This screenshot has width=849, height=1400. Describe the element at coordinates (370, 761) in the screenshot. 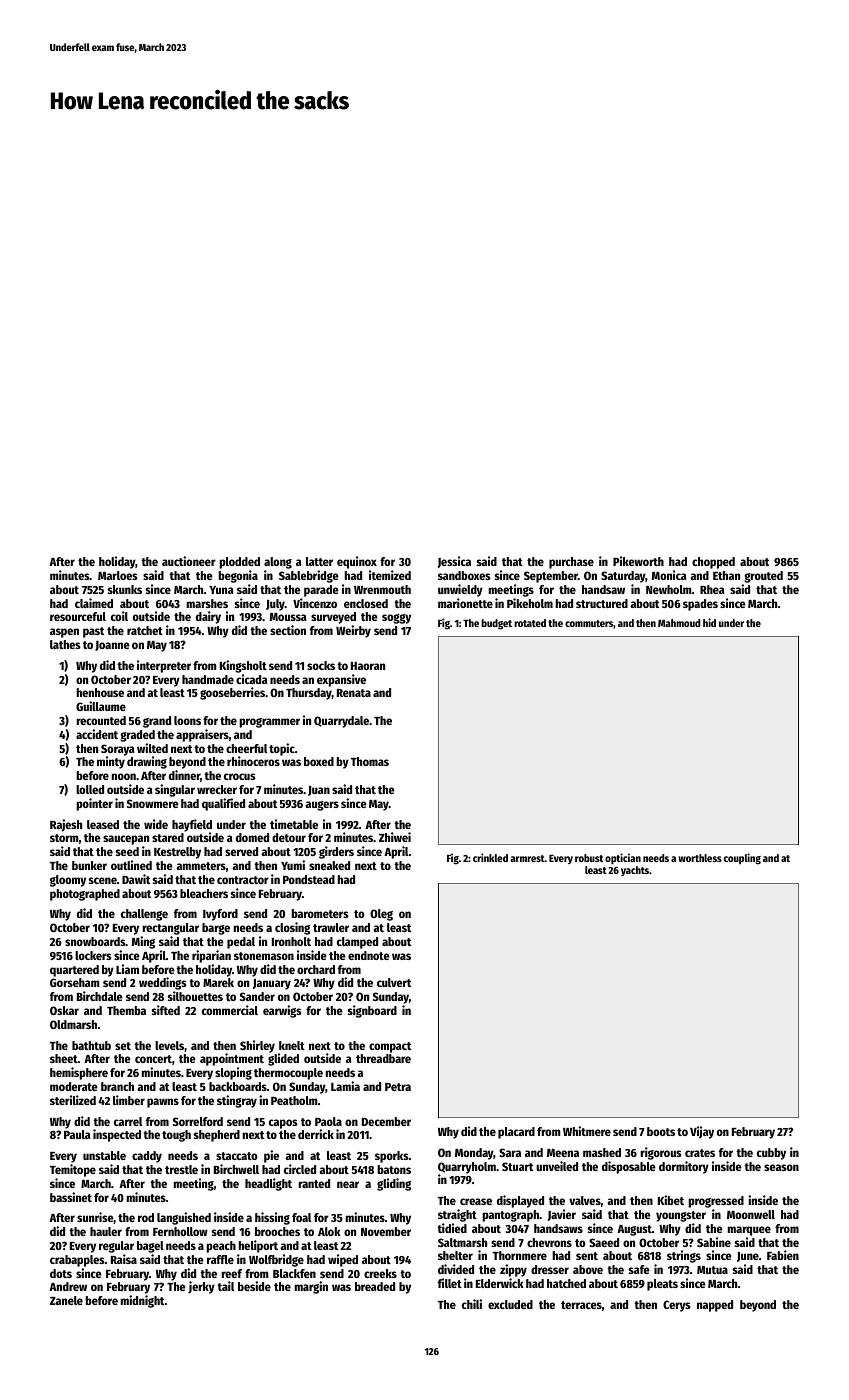

I see `Thomas` at that location.
